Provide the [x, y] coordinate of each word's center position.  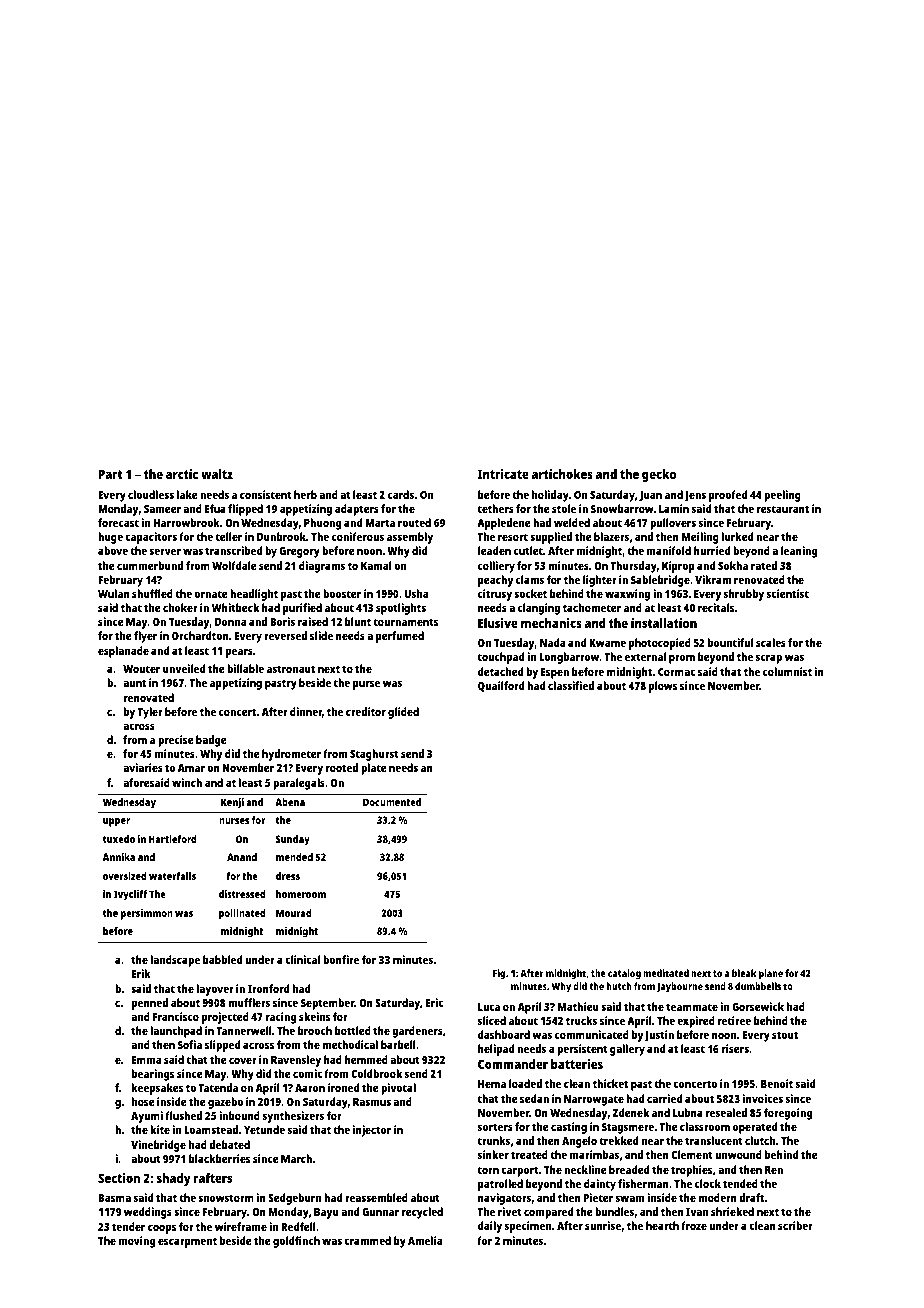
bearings [153, 1075]
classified [571, 685]
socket [530, 593]
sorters [495, 1127]
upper [116, 822]
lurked [737, 536]
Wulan [114, 593]
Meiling [700, 538]
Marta [380, 523]
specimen [528, 1227]
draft [751, 1197]
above [113, 550]
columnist [787, 671]
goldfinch [296, 1242]
